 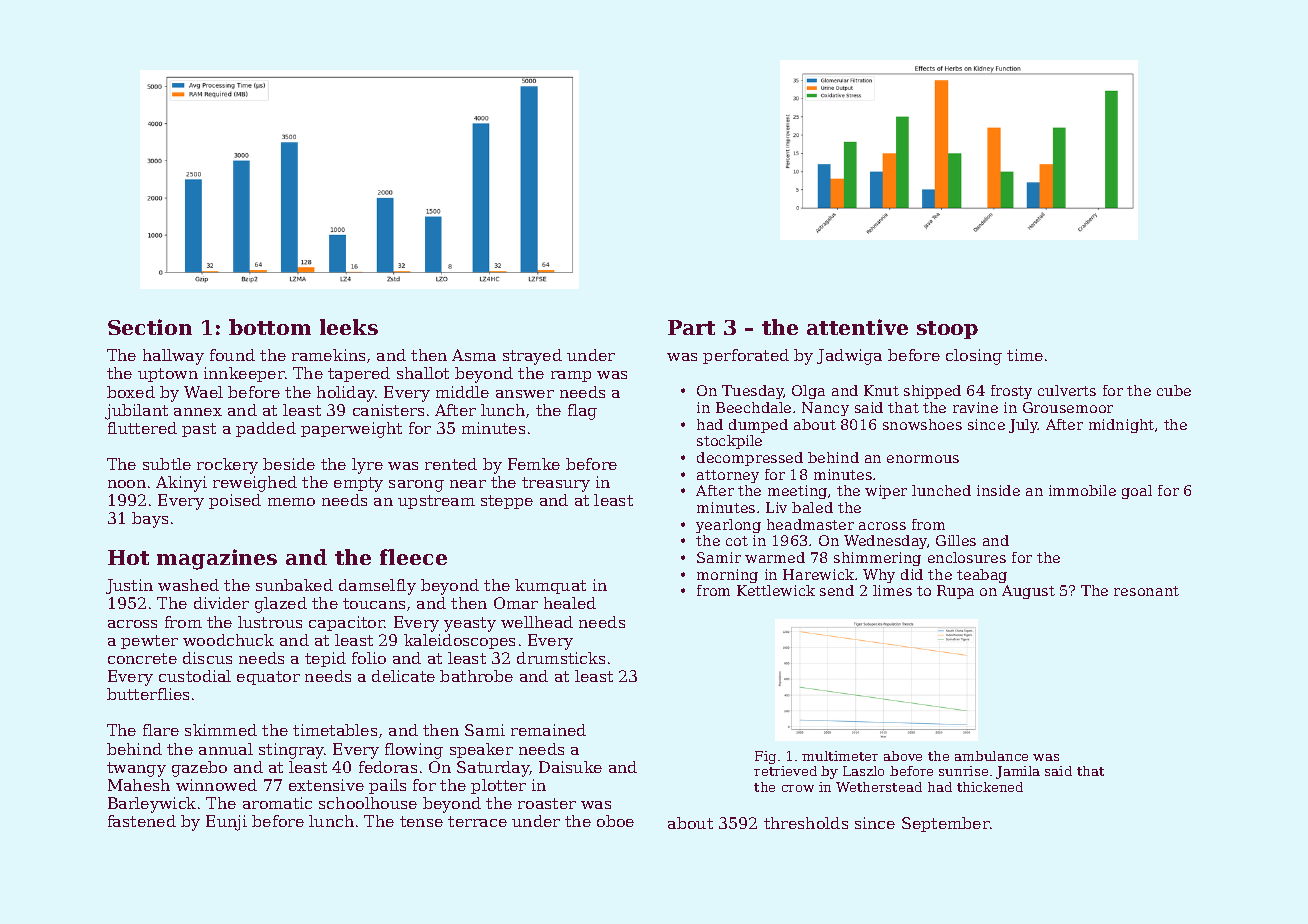 What do you see at coordinates (991, 756) in the screenshot?
I see `ambulance` at bounding box center [991, 756].
